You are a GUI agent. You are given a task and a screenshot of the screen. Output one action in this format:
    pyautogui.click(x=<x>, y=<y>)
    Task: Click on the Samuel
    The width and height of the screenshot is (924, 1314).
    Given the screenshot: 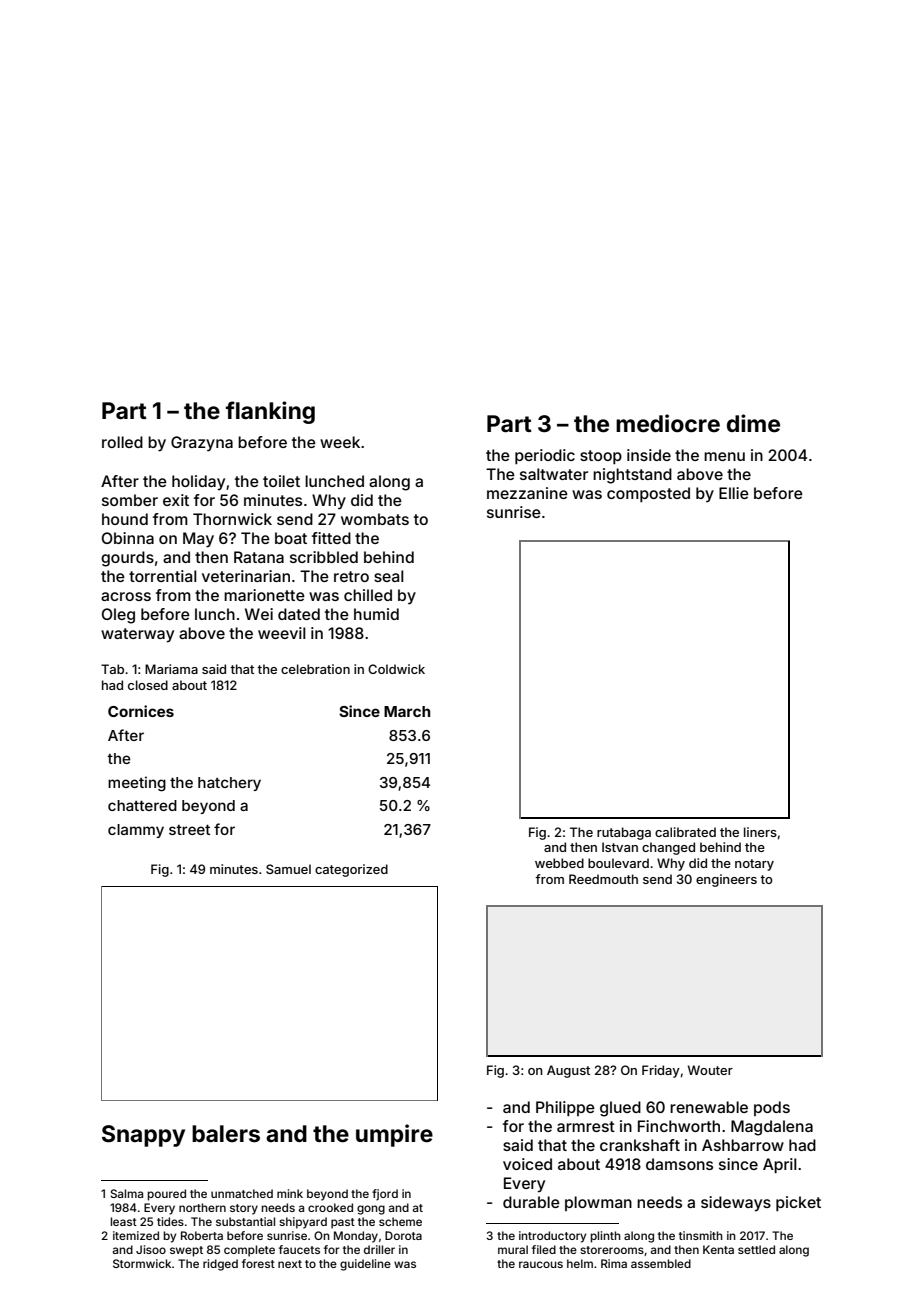 What is the action you would take?
    pyautogui.click(x=288, y=869)
